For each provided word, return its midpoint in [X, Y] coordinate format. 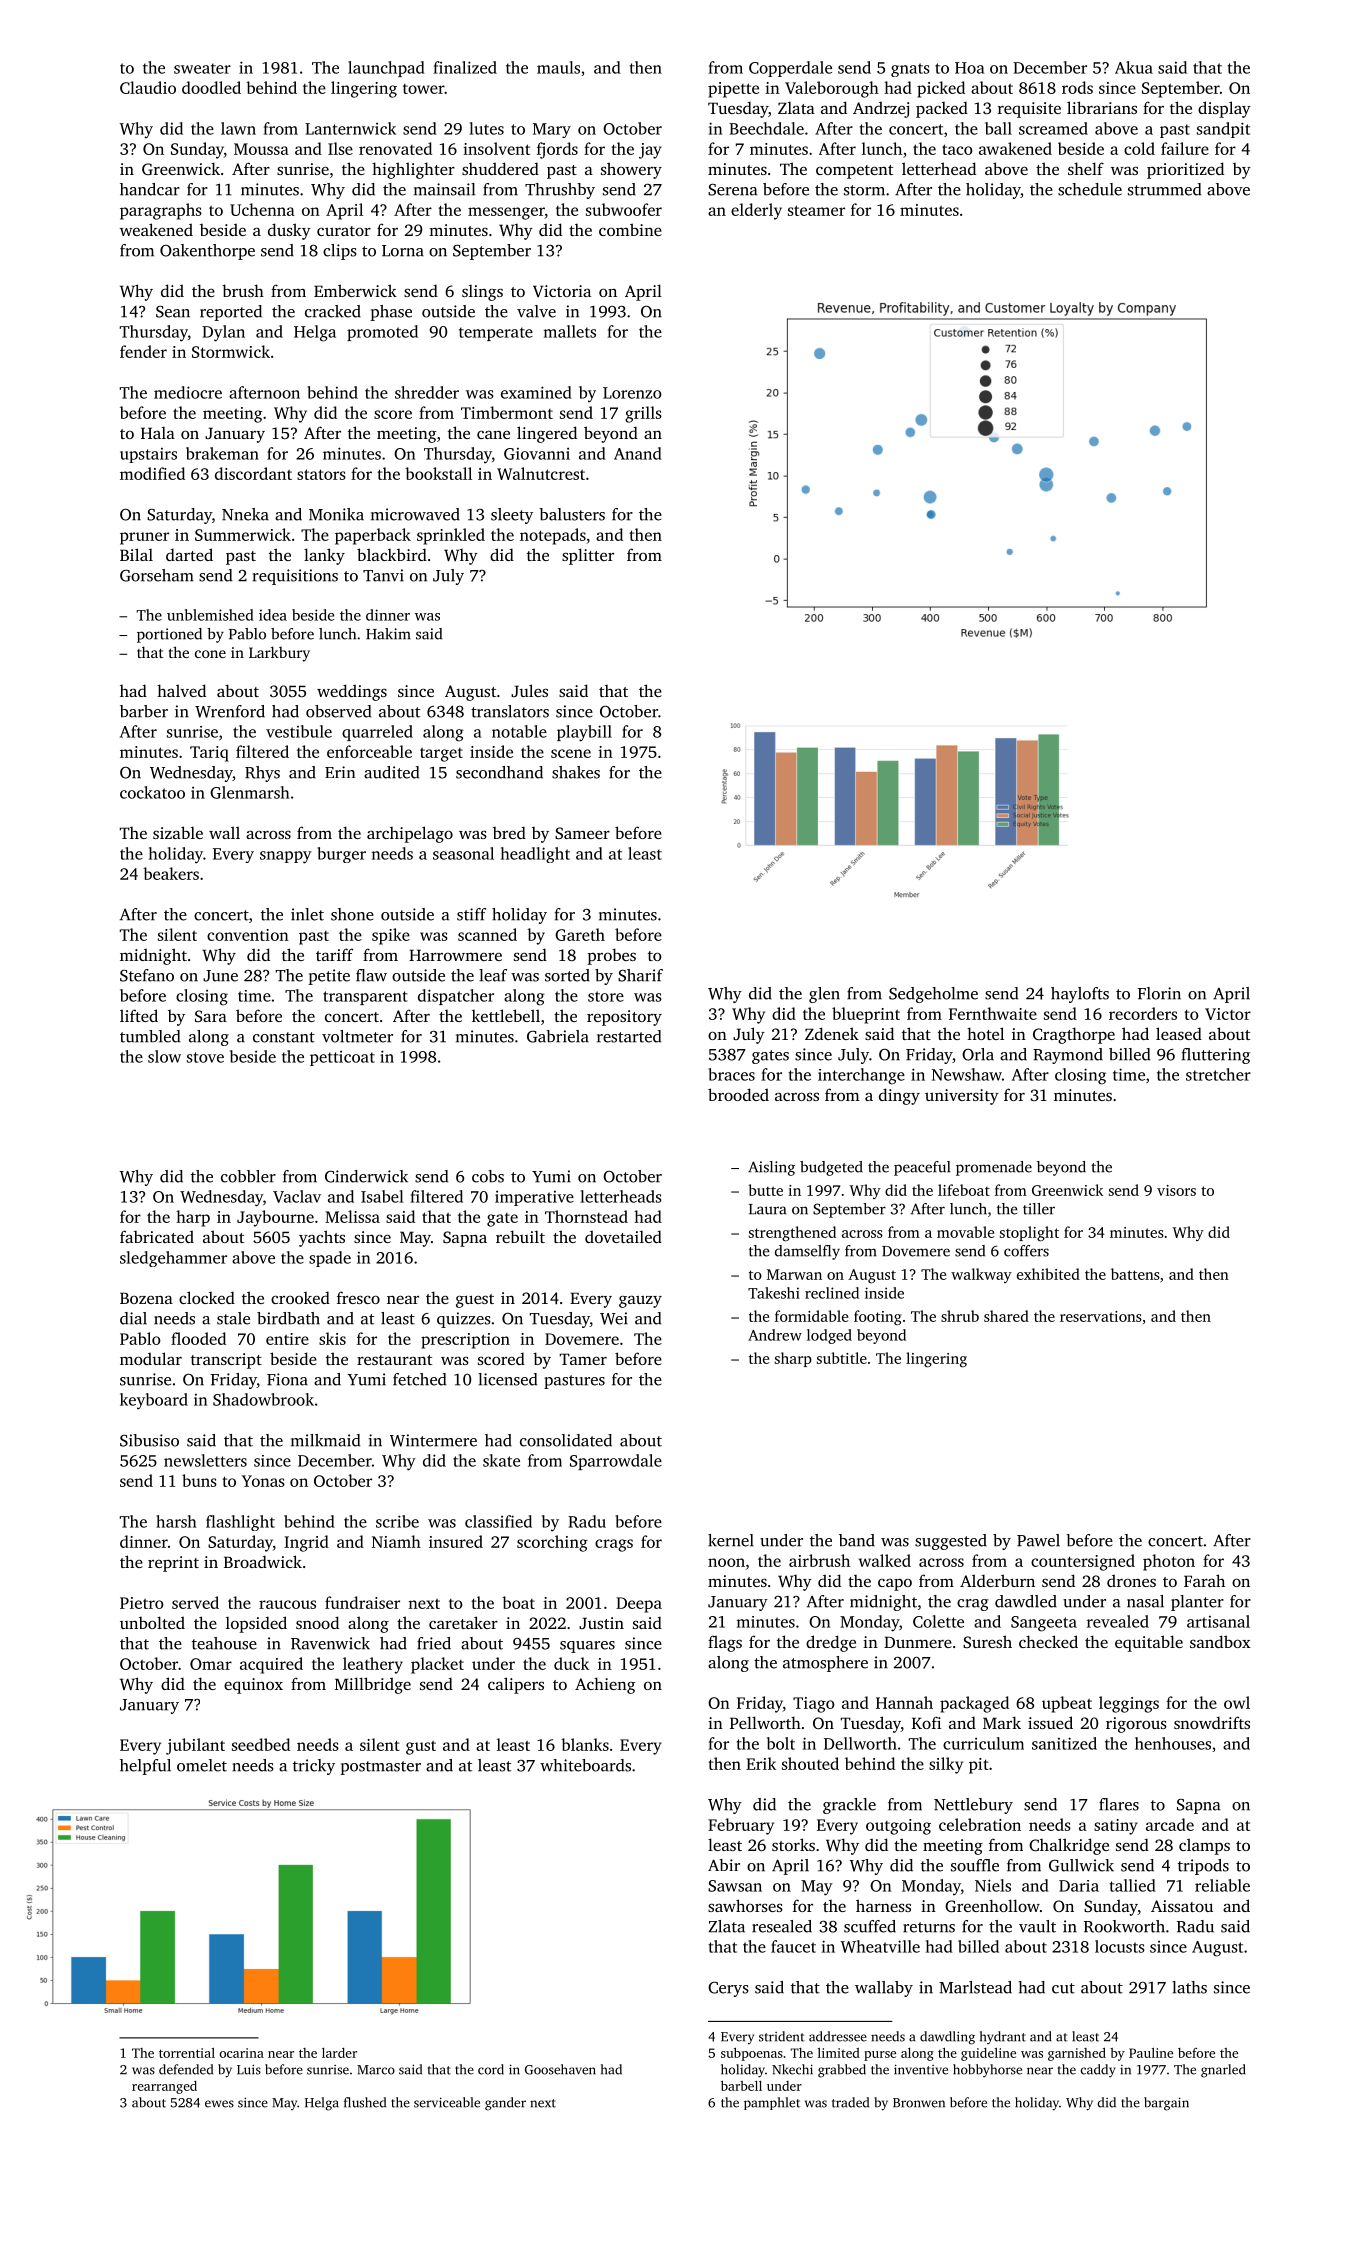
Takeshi [774, 1293]
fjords [557, 150]
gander [505, 2104]
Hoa [970, 68]
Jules [529, 690]
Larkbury [279, 654]
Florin [1159, 993]
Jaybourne [275, 1218]
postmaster [380, 1768]
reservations [1101, 1316]
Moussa [261, 149]
